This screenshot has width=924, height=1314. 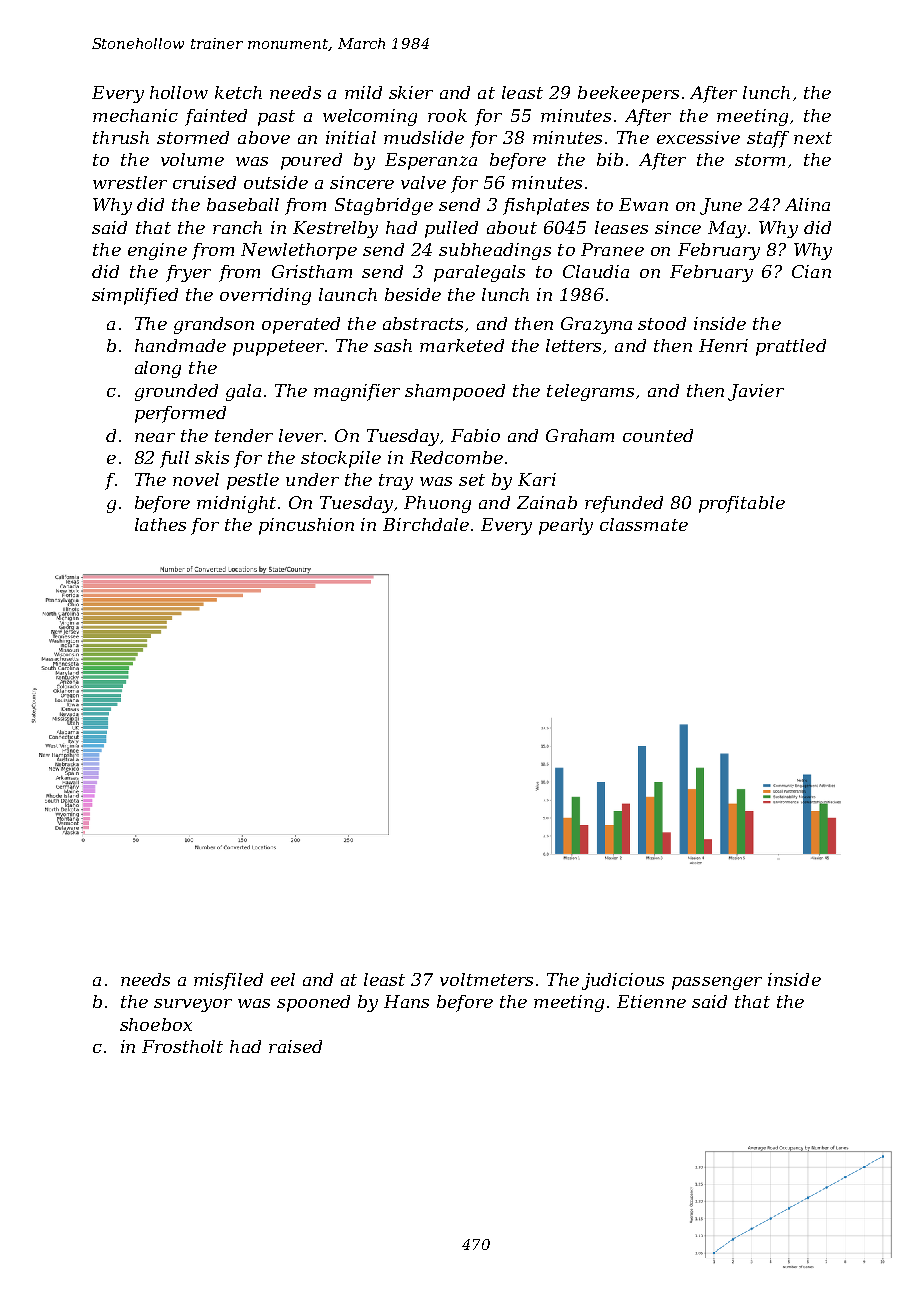 I want to click on handmade, so click(x=180, y=345).
